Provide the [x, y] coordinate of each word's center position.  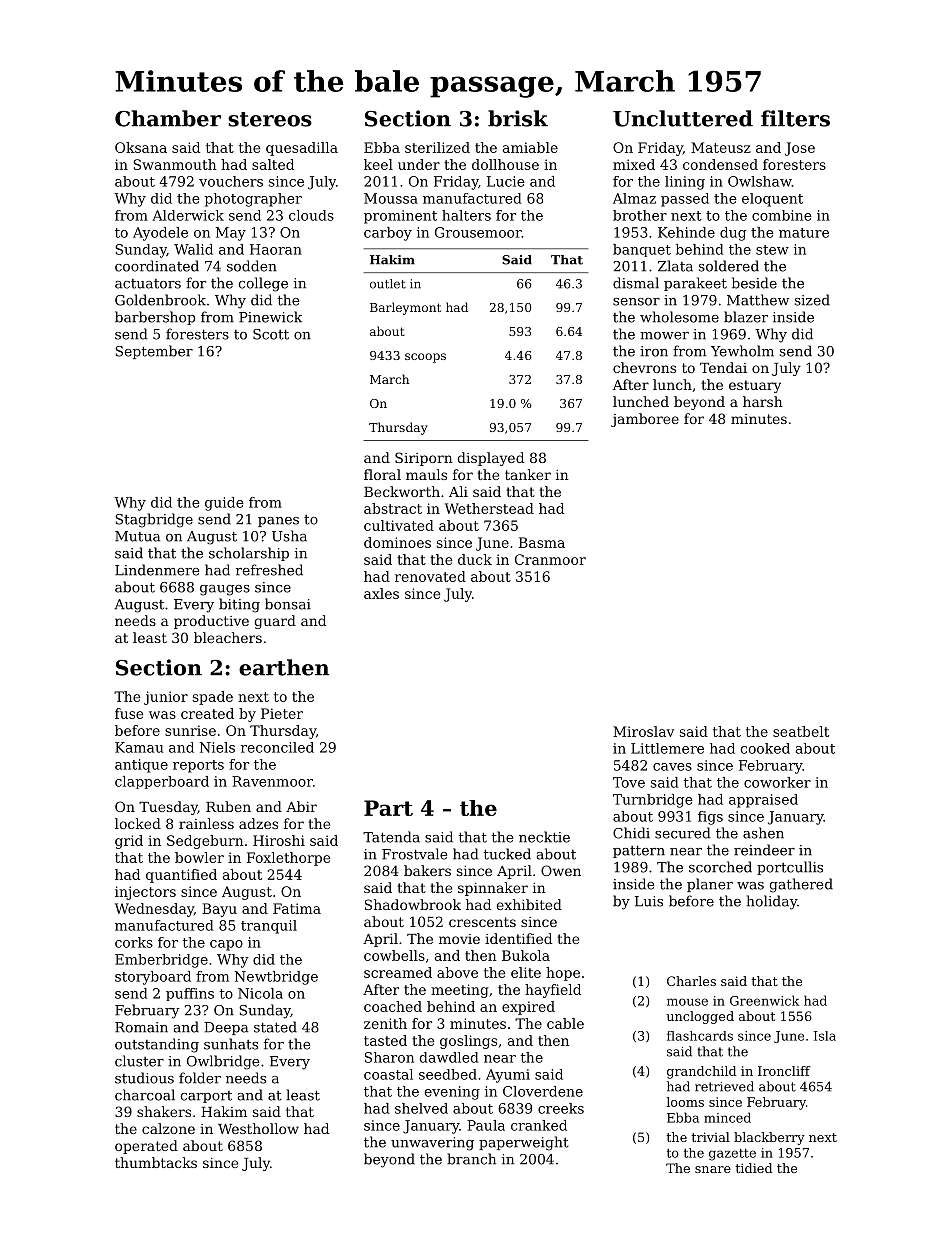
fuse [129, 713]
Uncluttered [683, 118]
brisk [518, 118]
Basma [542, 542]
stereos [270, 119]
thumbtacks [156, 1162]
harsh [763, 401]
